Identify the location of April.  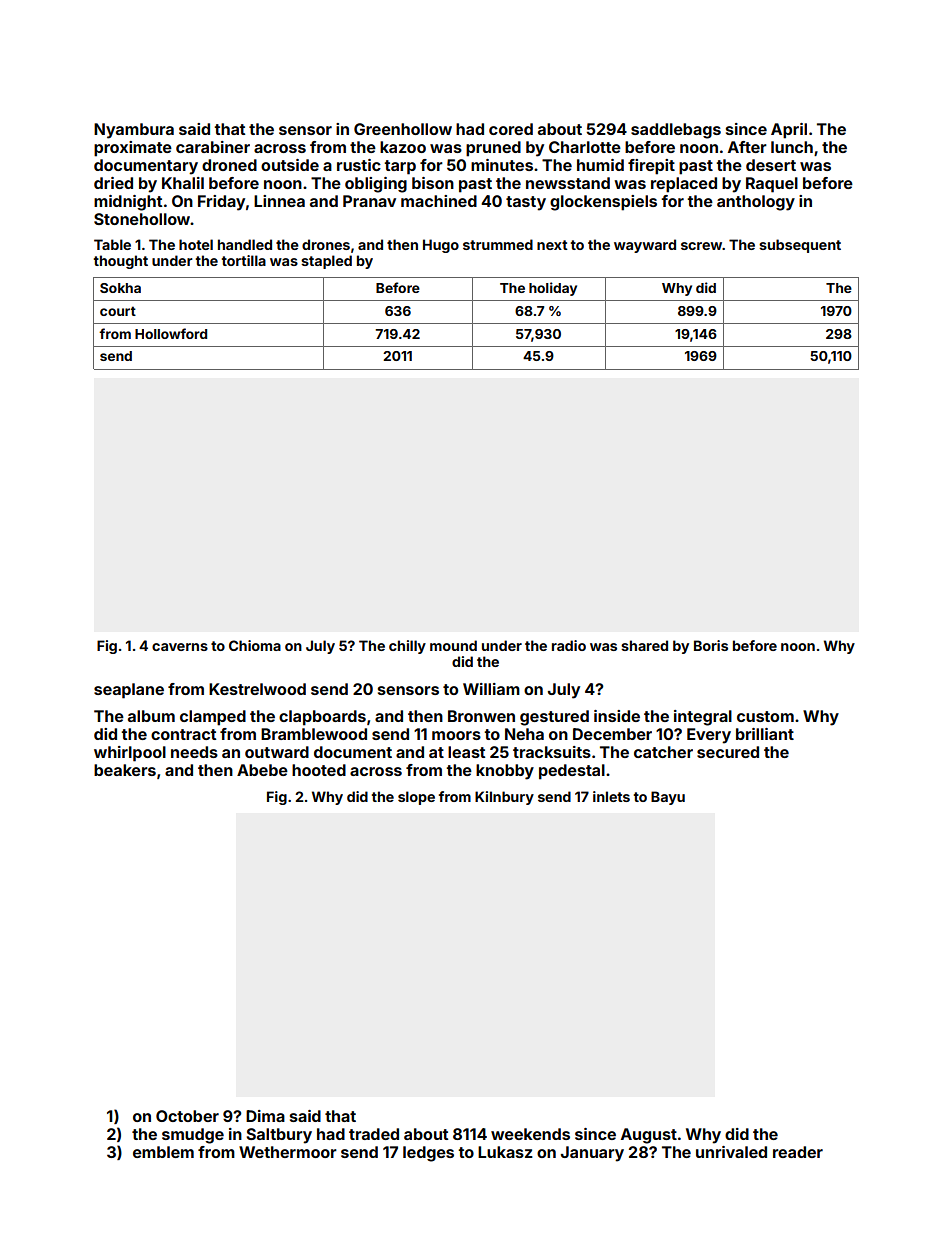
(789, 131).
